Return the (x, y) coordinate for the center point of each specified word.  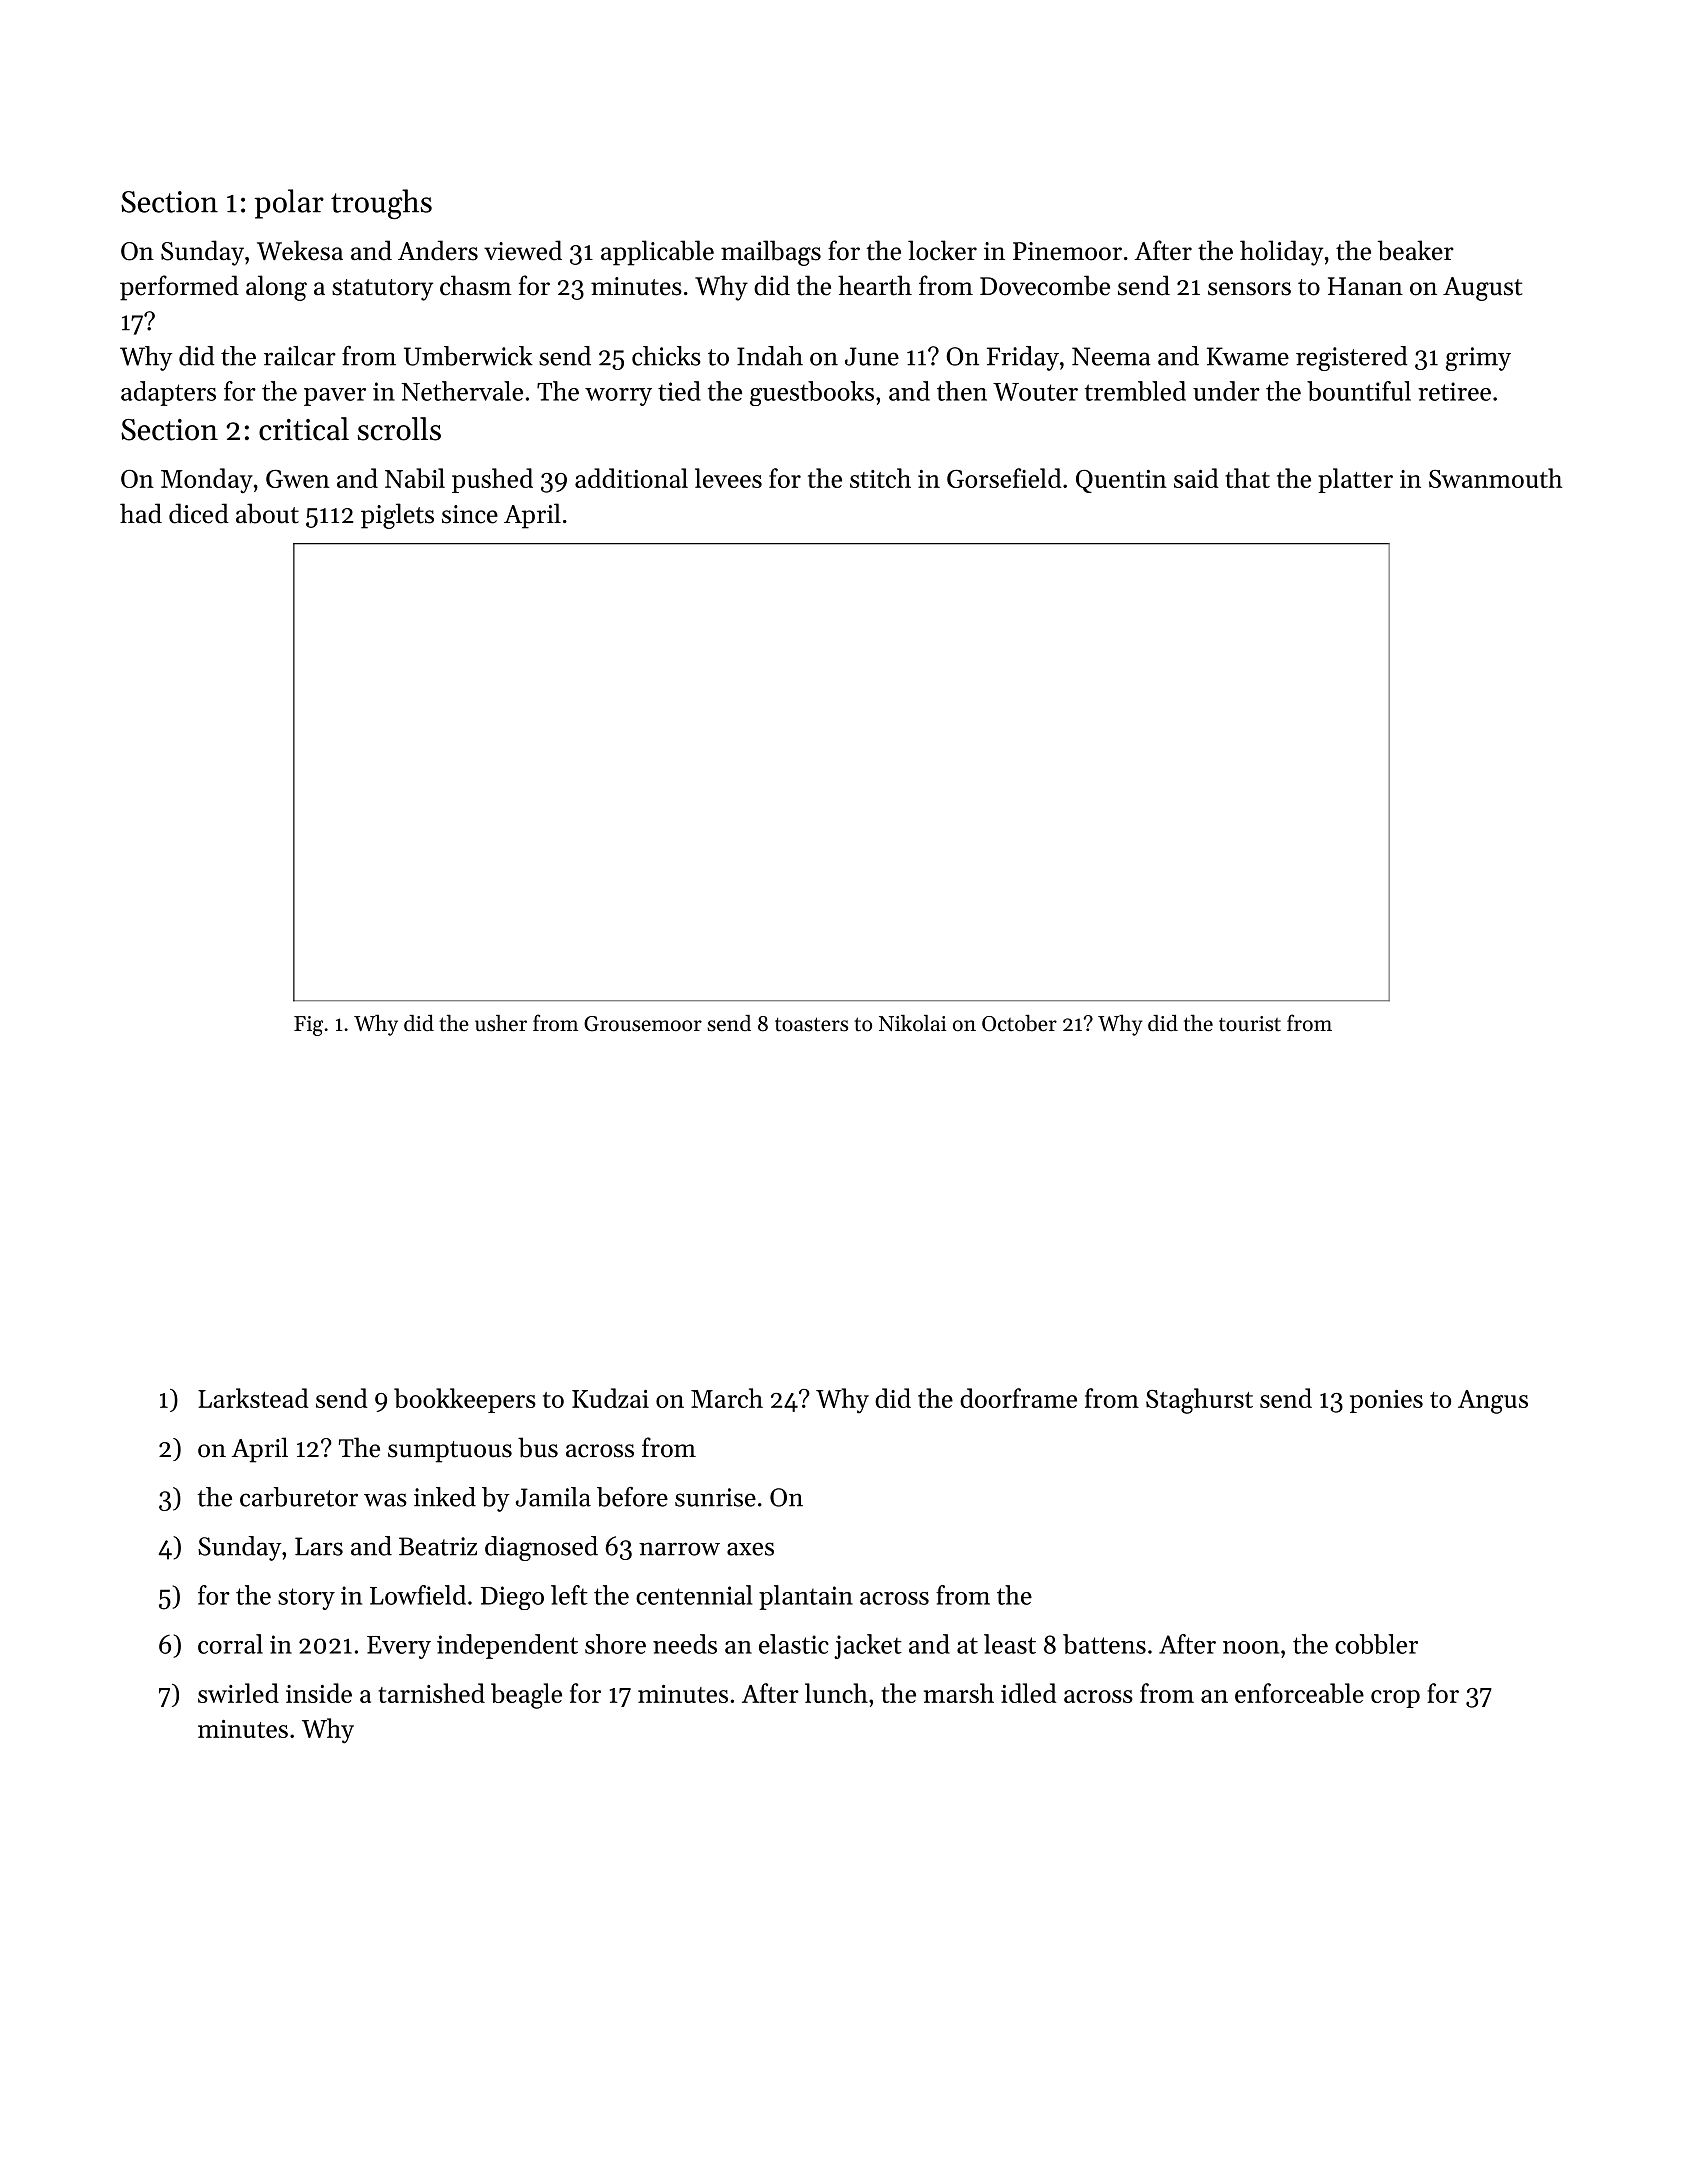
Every (399, 1647)
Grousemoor (643, 1024)
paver (335, 397)
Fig (308, 1026)
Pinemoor (1067, 251)
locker (942, 250)
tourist (1250, 1024)
